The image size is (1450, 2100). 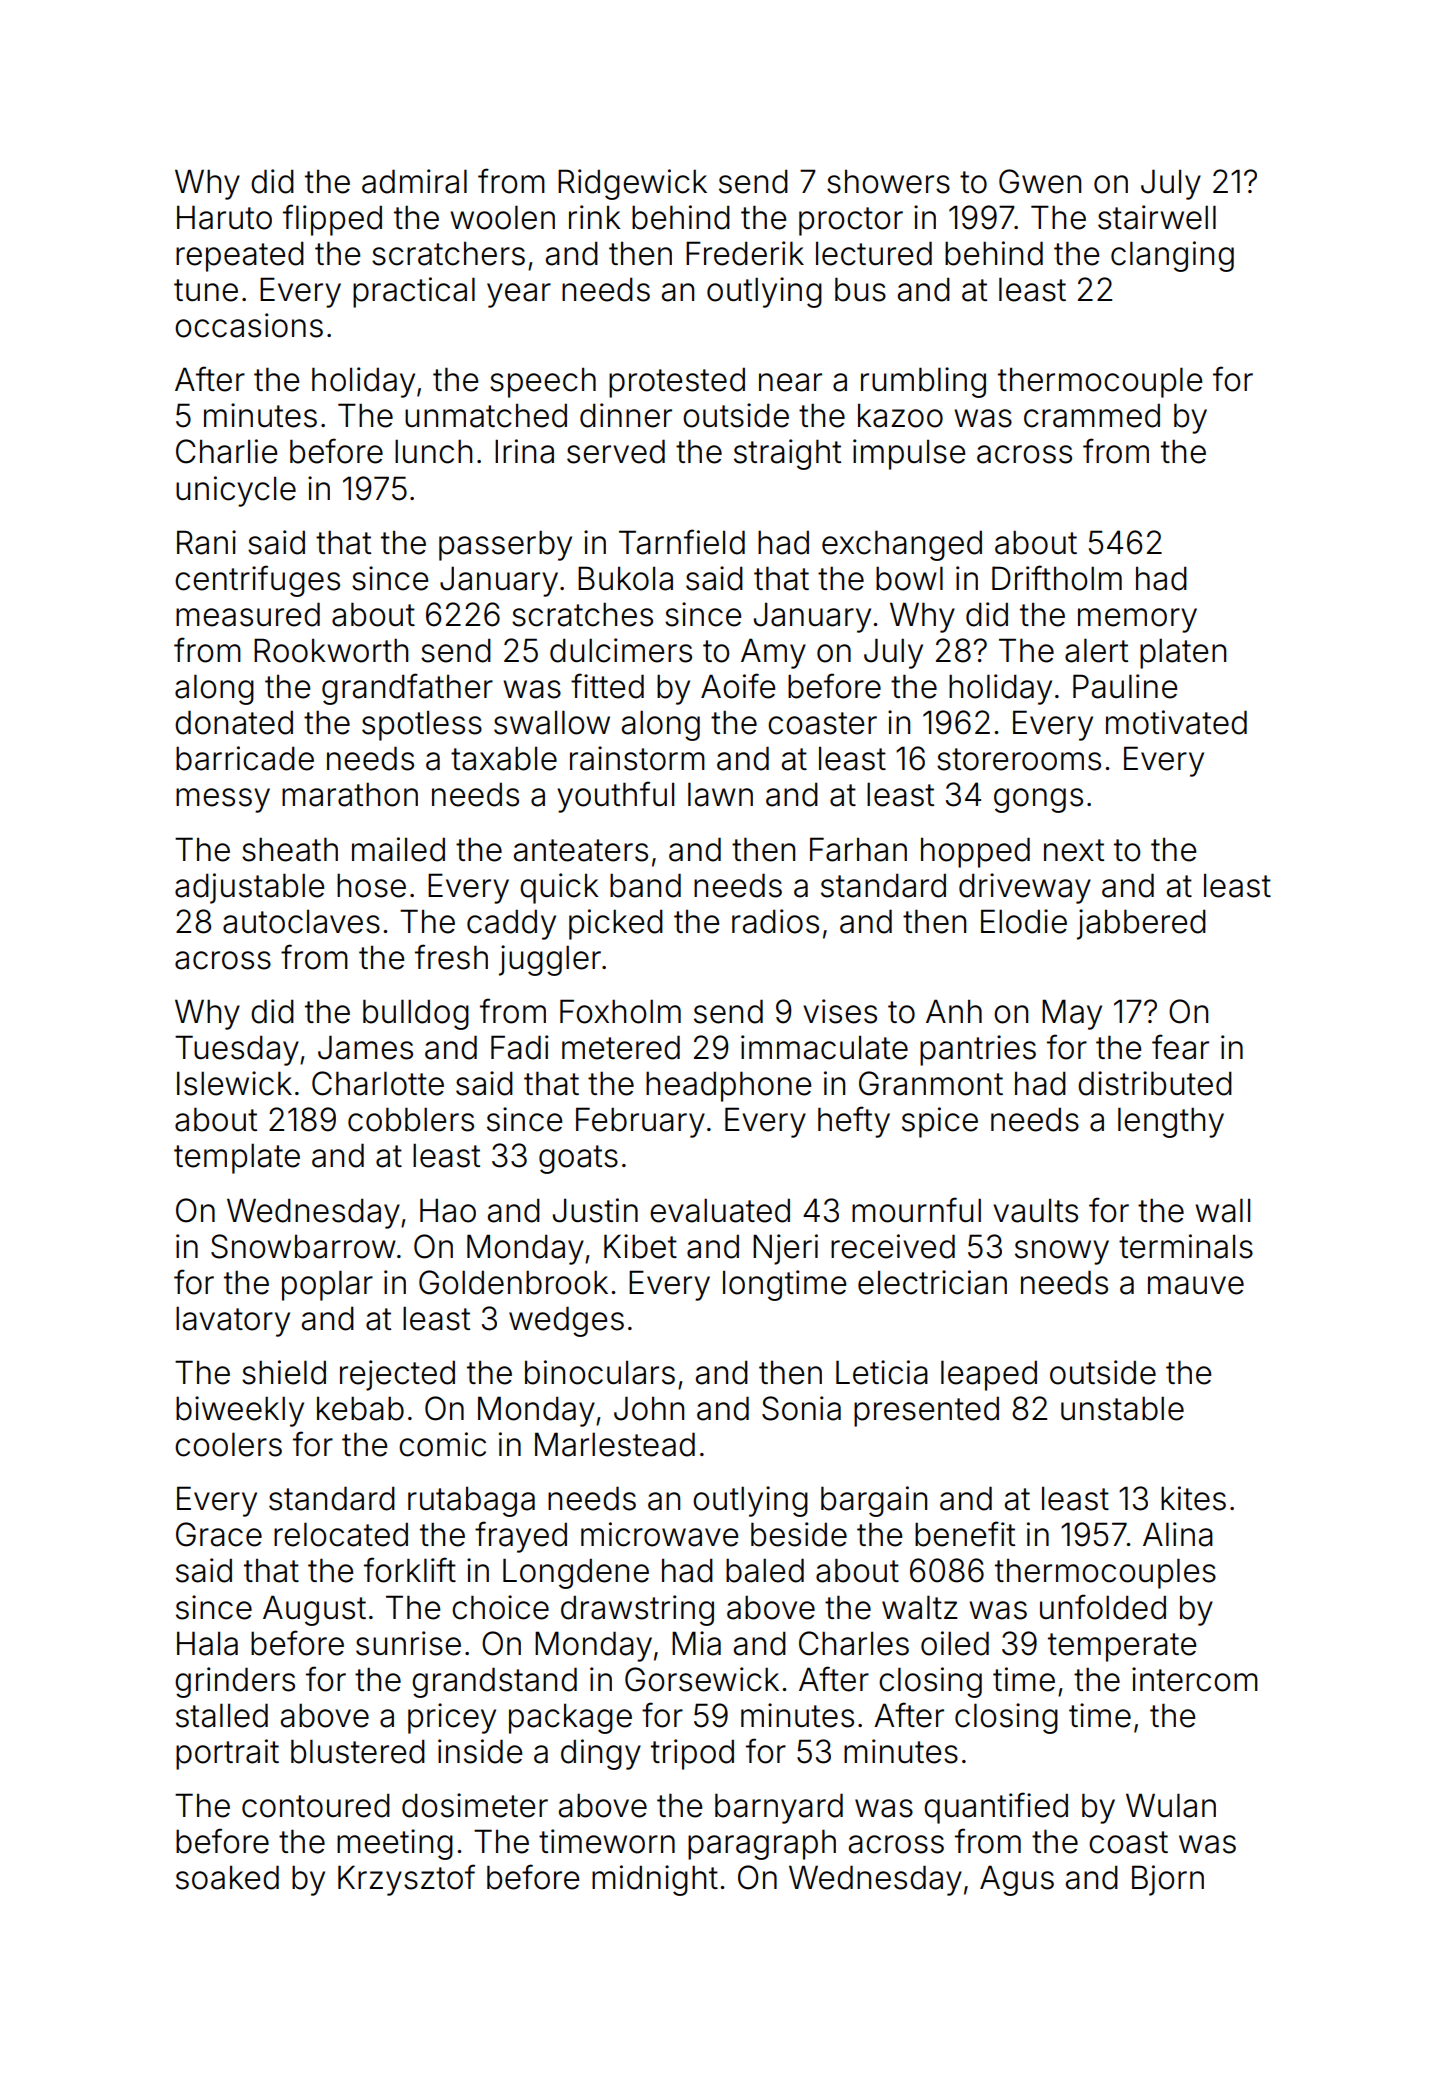 I want to click on Krzysztof, so click(x=406, y=1880).
